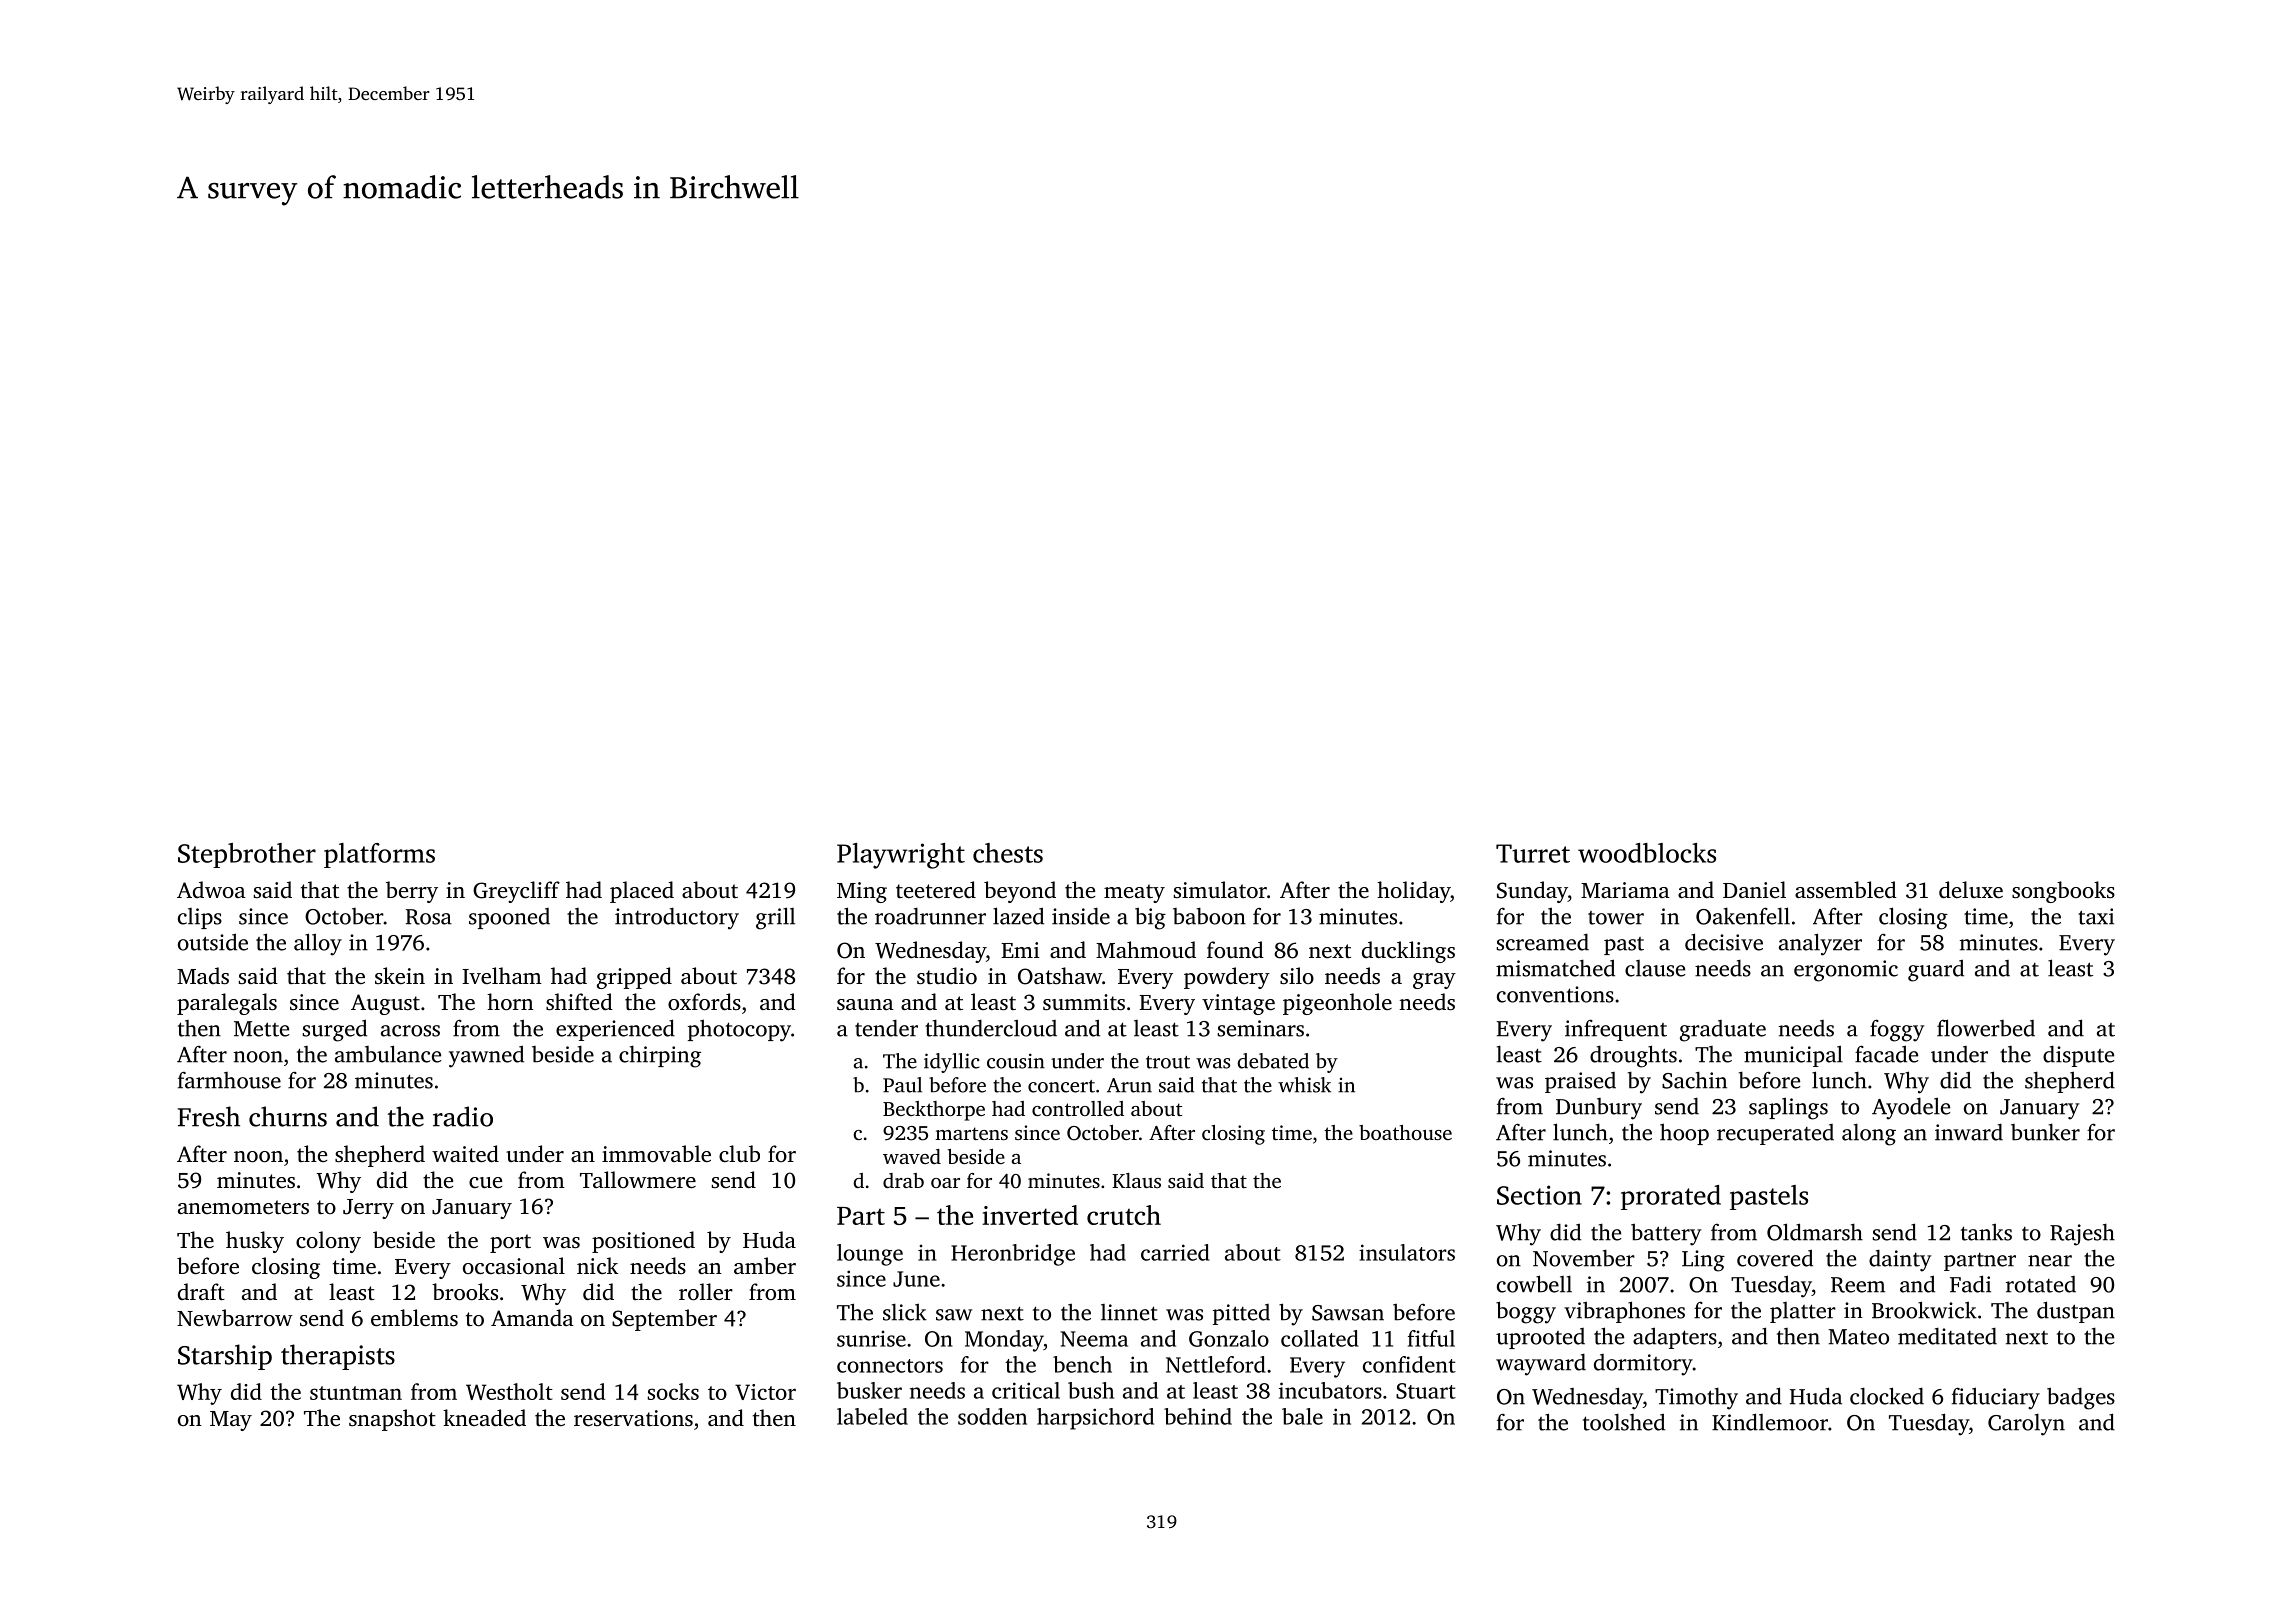  I want to click on Playwright, so click(901, 856).
